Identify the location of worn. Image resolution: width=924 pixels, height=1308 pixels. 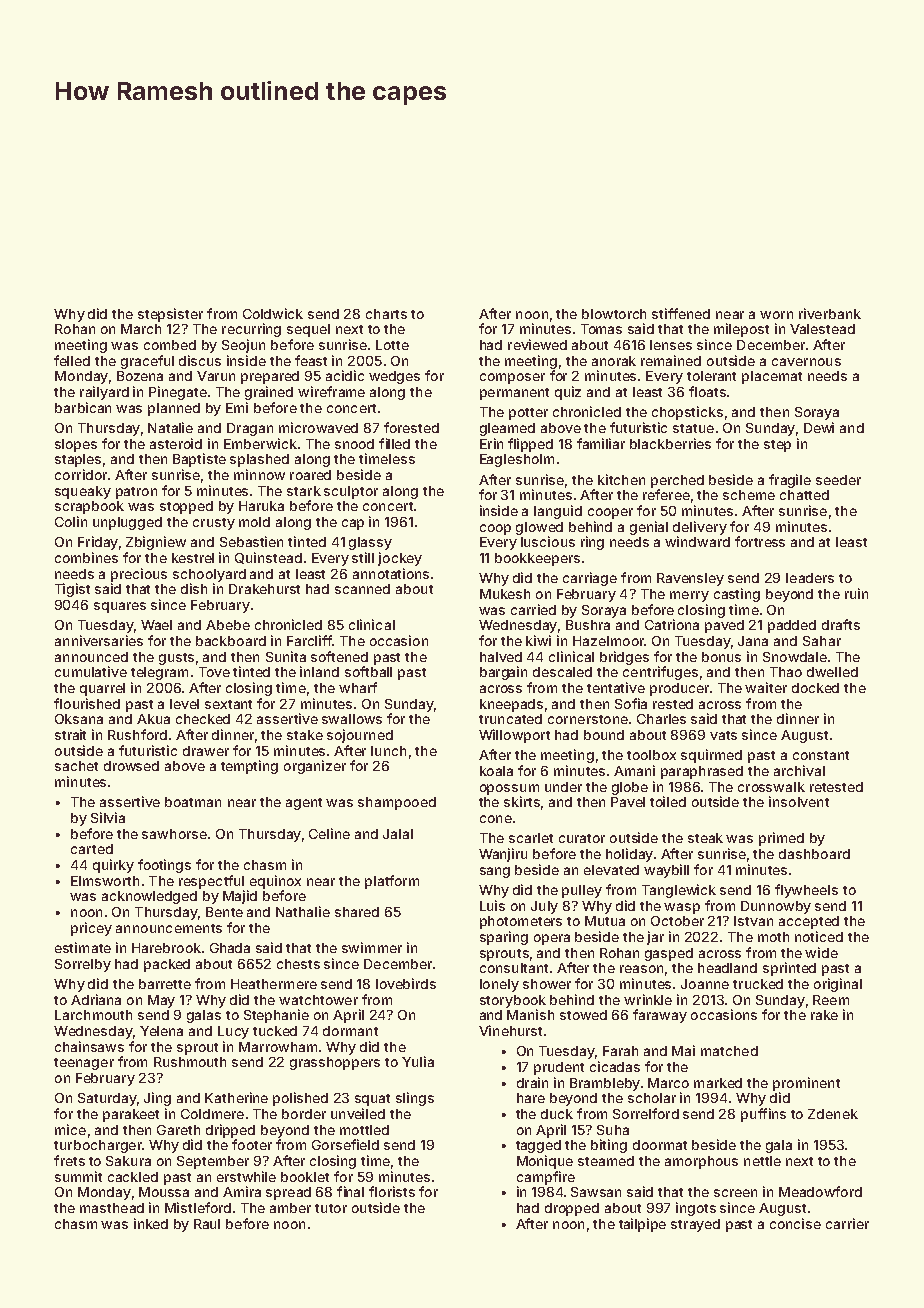
(776, 315).
